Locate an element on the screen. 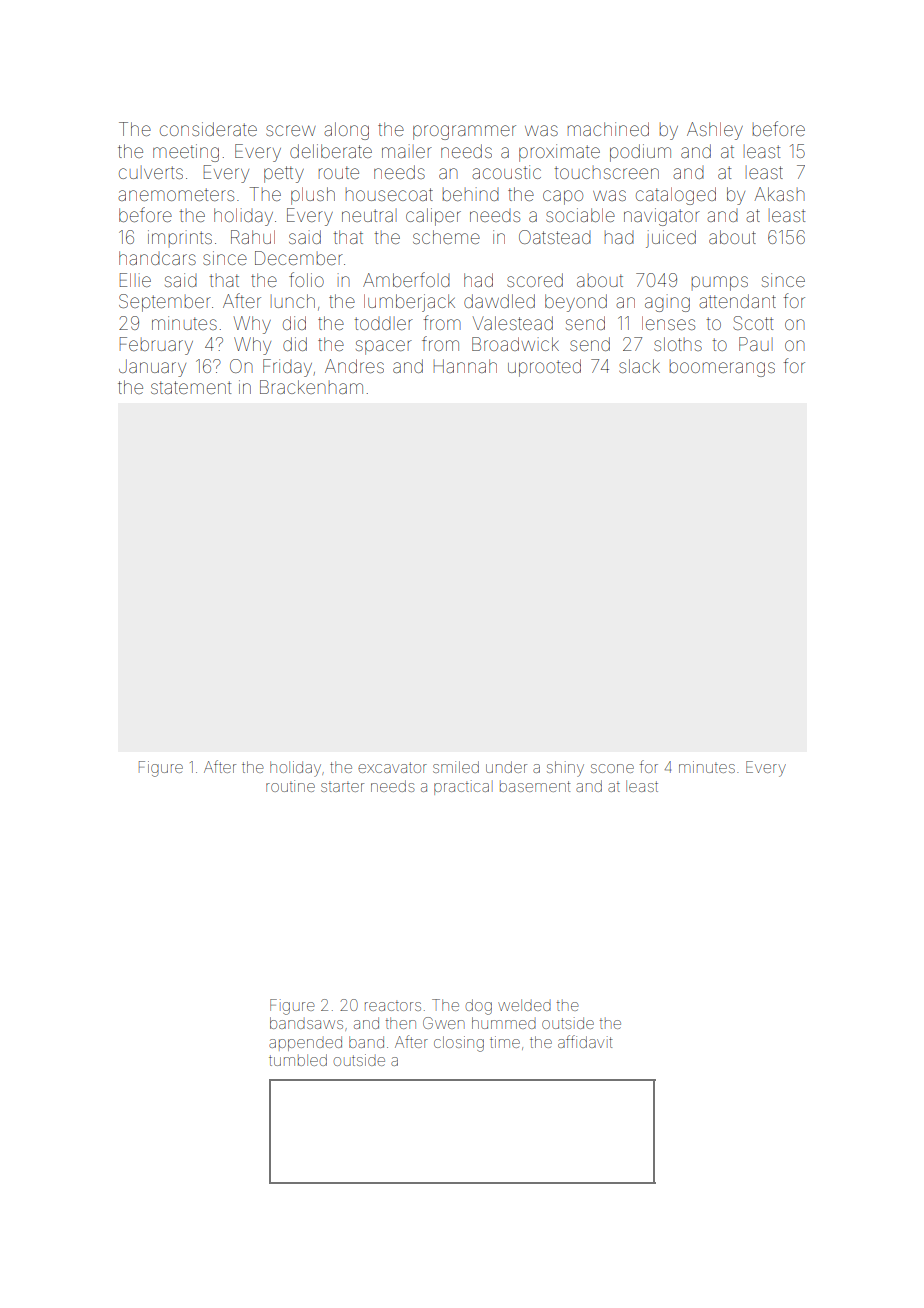 This screenshot has width=924, height=1308. basement is located at coordinates (535, 786).
